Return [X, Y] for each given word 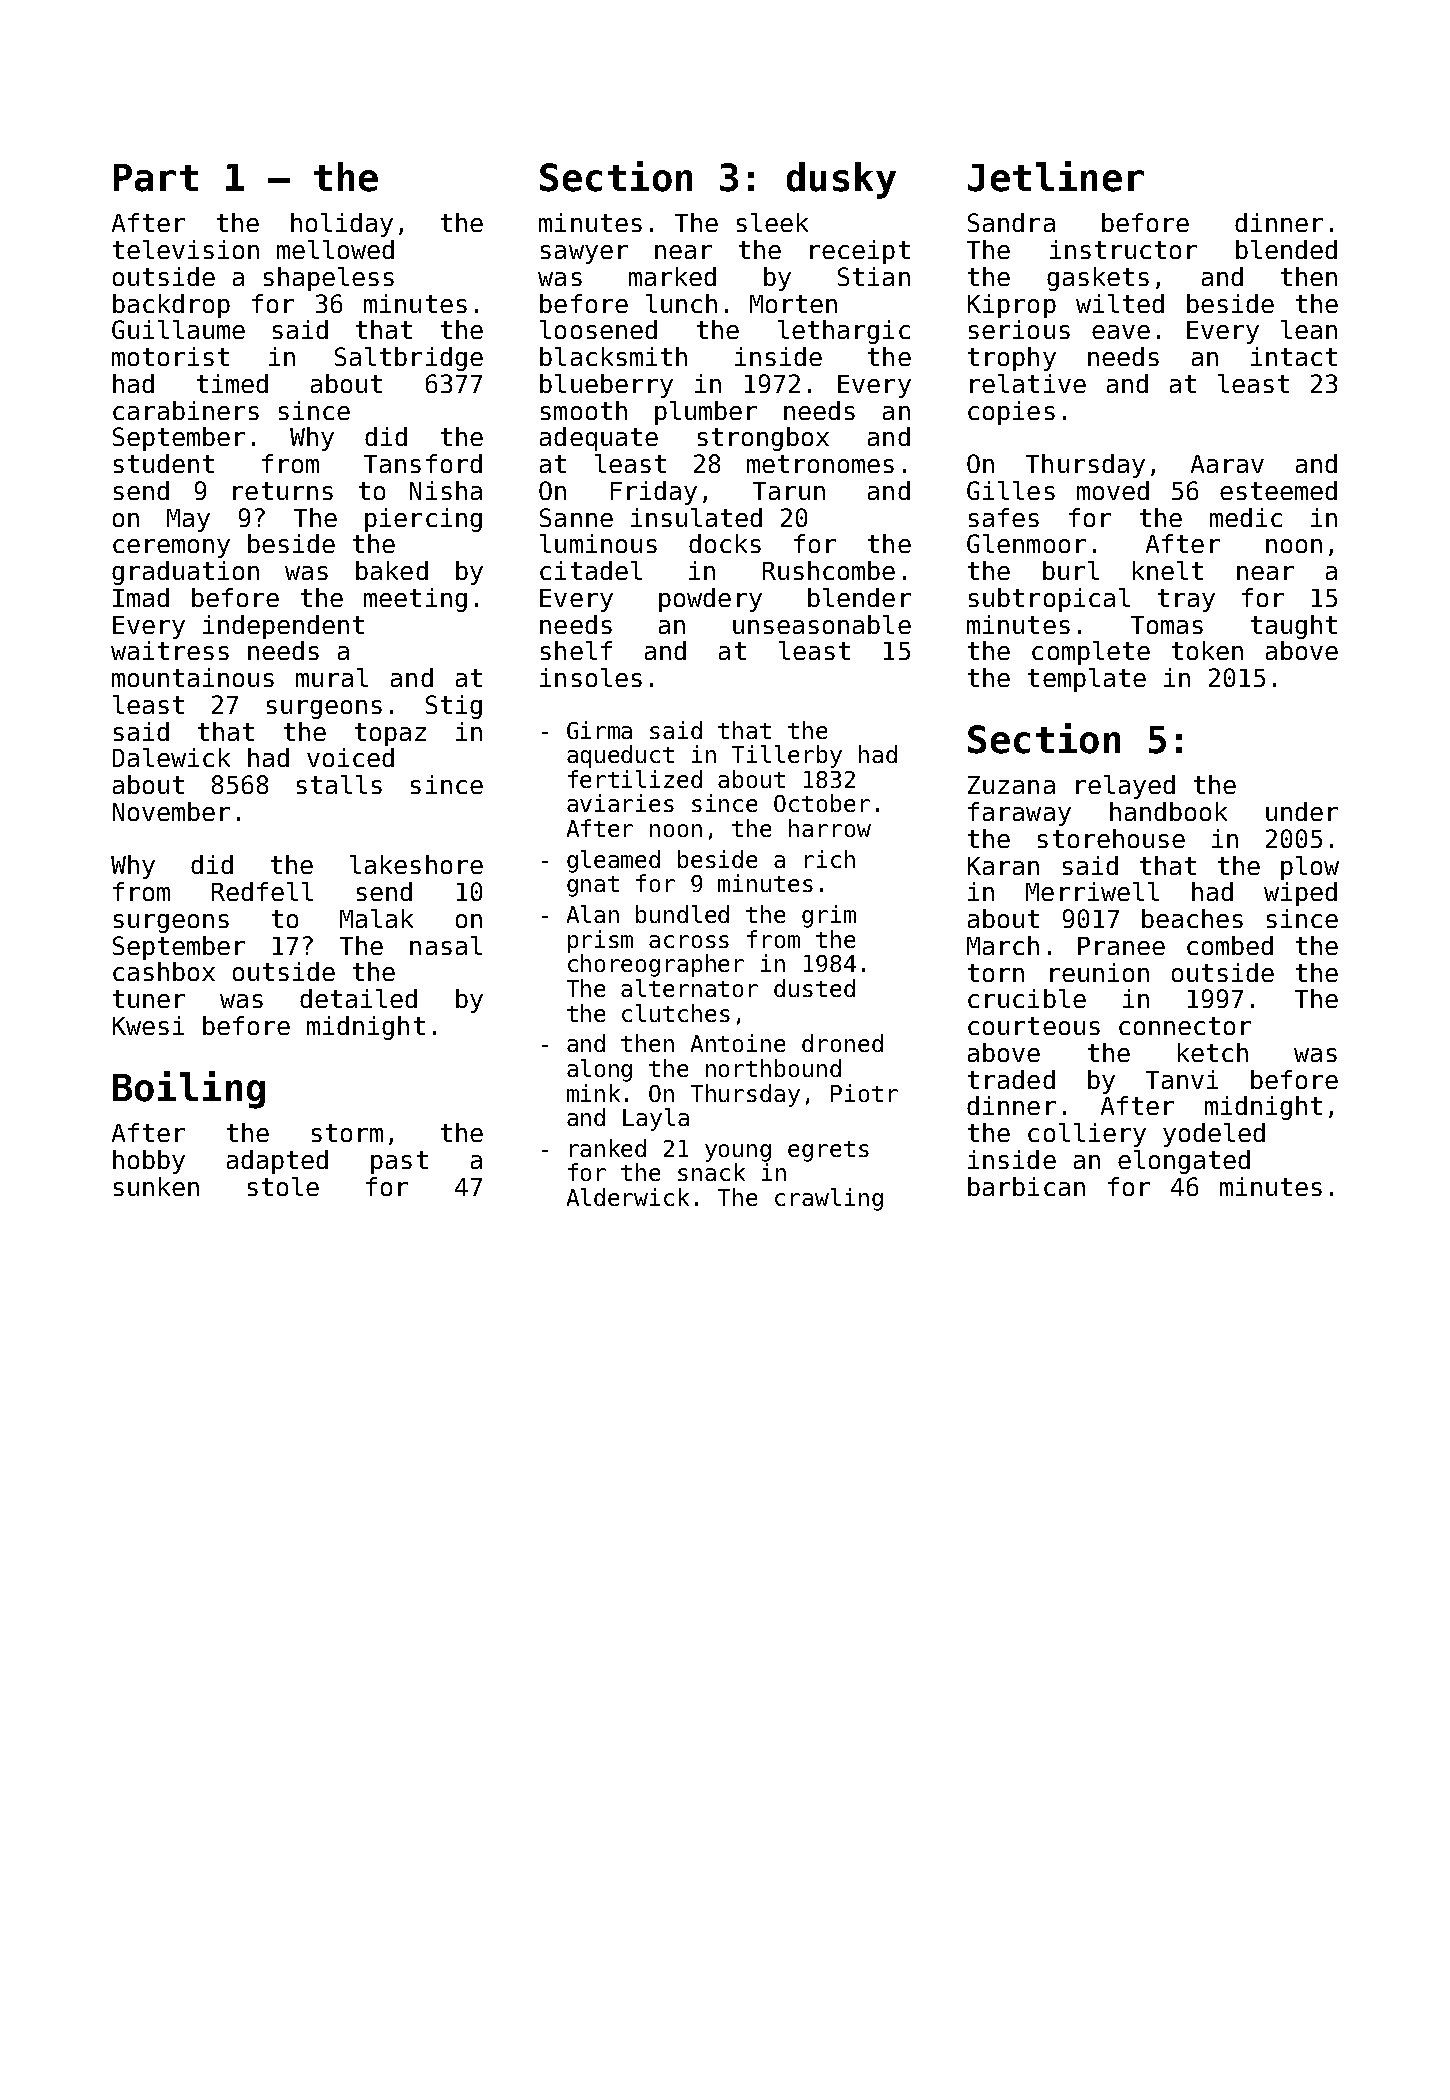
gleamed [613, 861]
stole [283, 1186]
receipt [860, 252]
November [171, 811]
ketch [1213, 1052]
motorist [170, 356]
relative [1028, 383]
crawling [829, 1199]
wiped [1300, 894]
